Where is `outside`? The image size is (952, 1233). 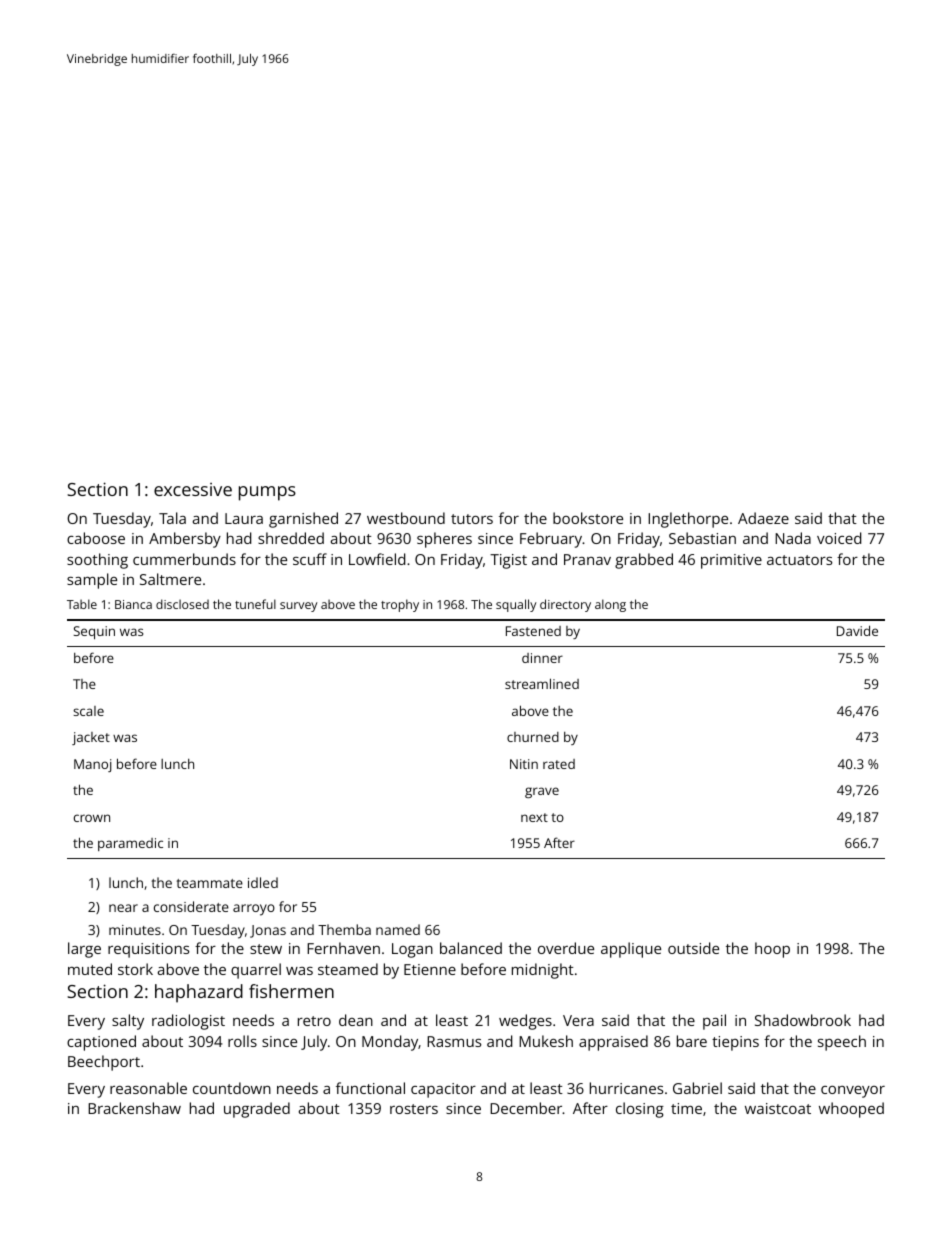 outside is located at coordinates (693, 948).
